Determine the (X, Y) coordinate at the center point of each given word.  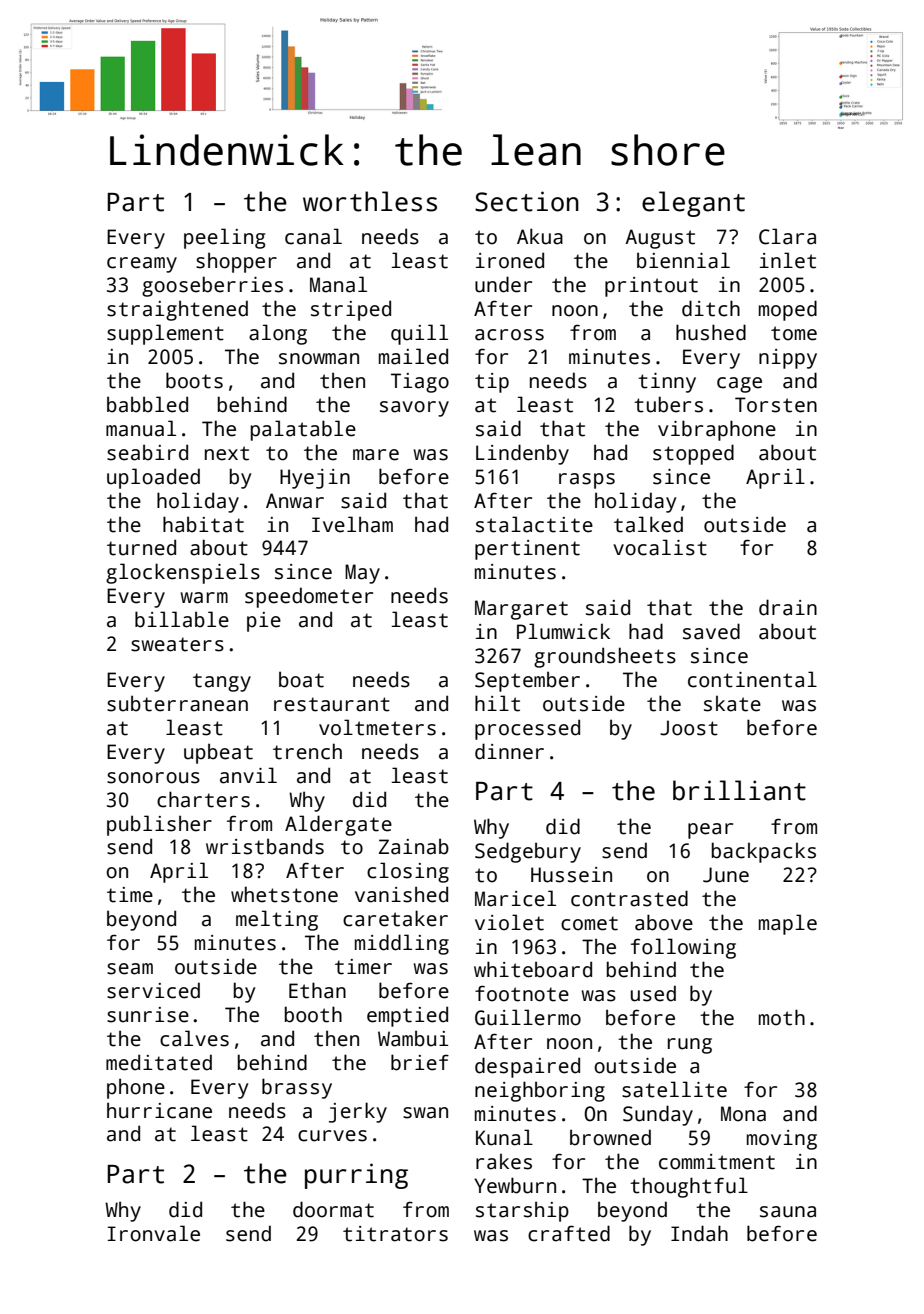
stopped (693, 454)
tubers (668, 404)
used (653, 993)
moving (782, 1140)
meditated (159, 1062)
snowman (319, 359)
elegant (693, 204)
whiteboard (533, 969)
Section (527, 201)
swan (425, 1113)
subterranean (177, 703)
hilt (497, 703)
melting (277, 920)
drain (788, 607)
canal (313, 236)
